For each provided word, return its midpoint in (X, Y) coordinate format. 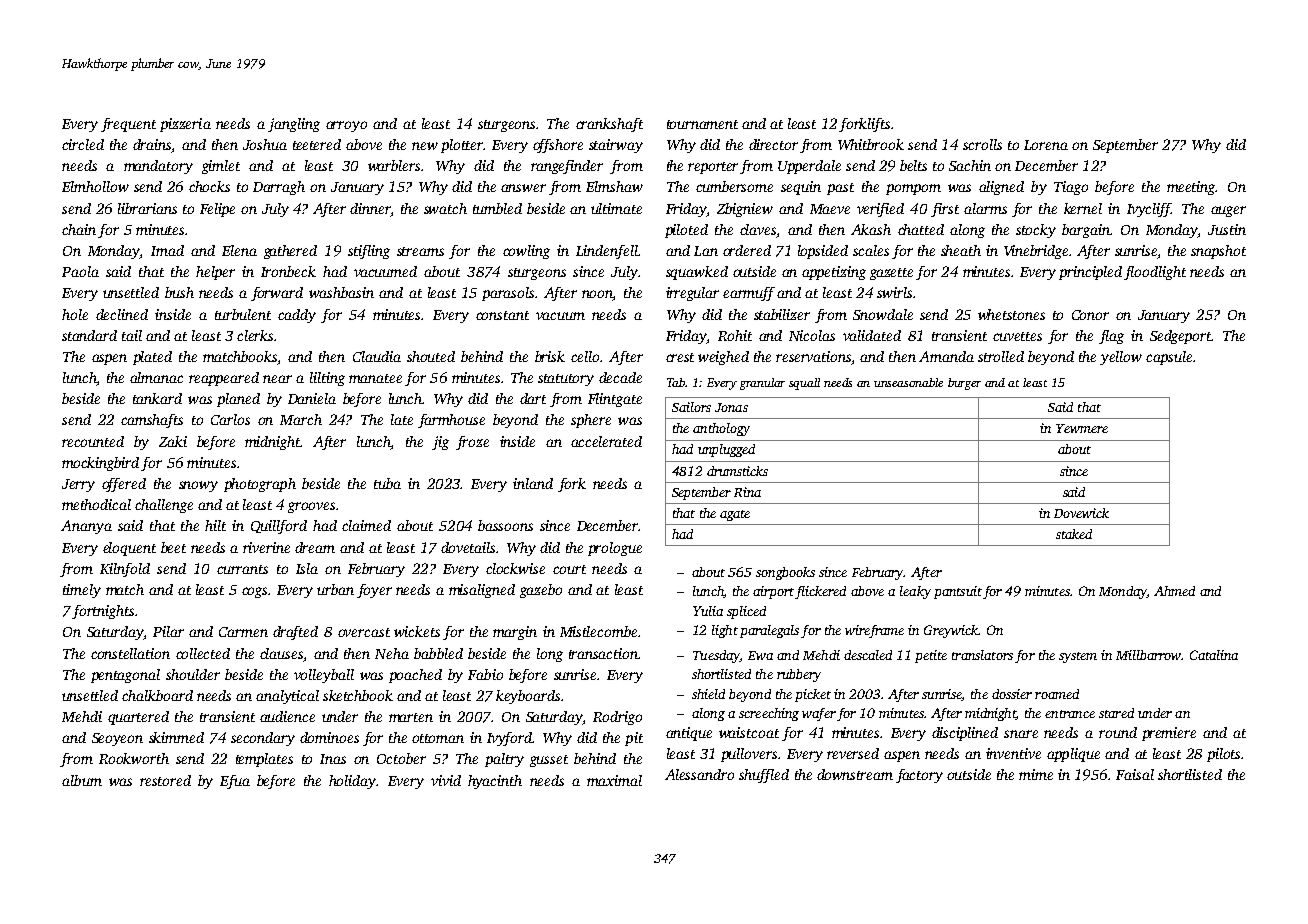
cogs (254, 592)
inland (533, 483)
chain (79, 229)
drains (152, 146)
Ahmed (1174, 591)
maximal (614, 780)
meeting (1191, 188)
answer (523, 188)
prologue (615, 549)
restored (165, 780)
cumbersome (734, 186)
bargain (1086, 231)
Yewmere (1082, 428)
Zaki (173, 441)
